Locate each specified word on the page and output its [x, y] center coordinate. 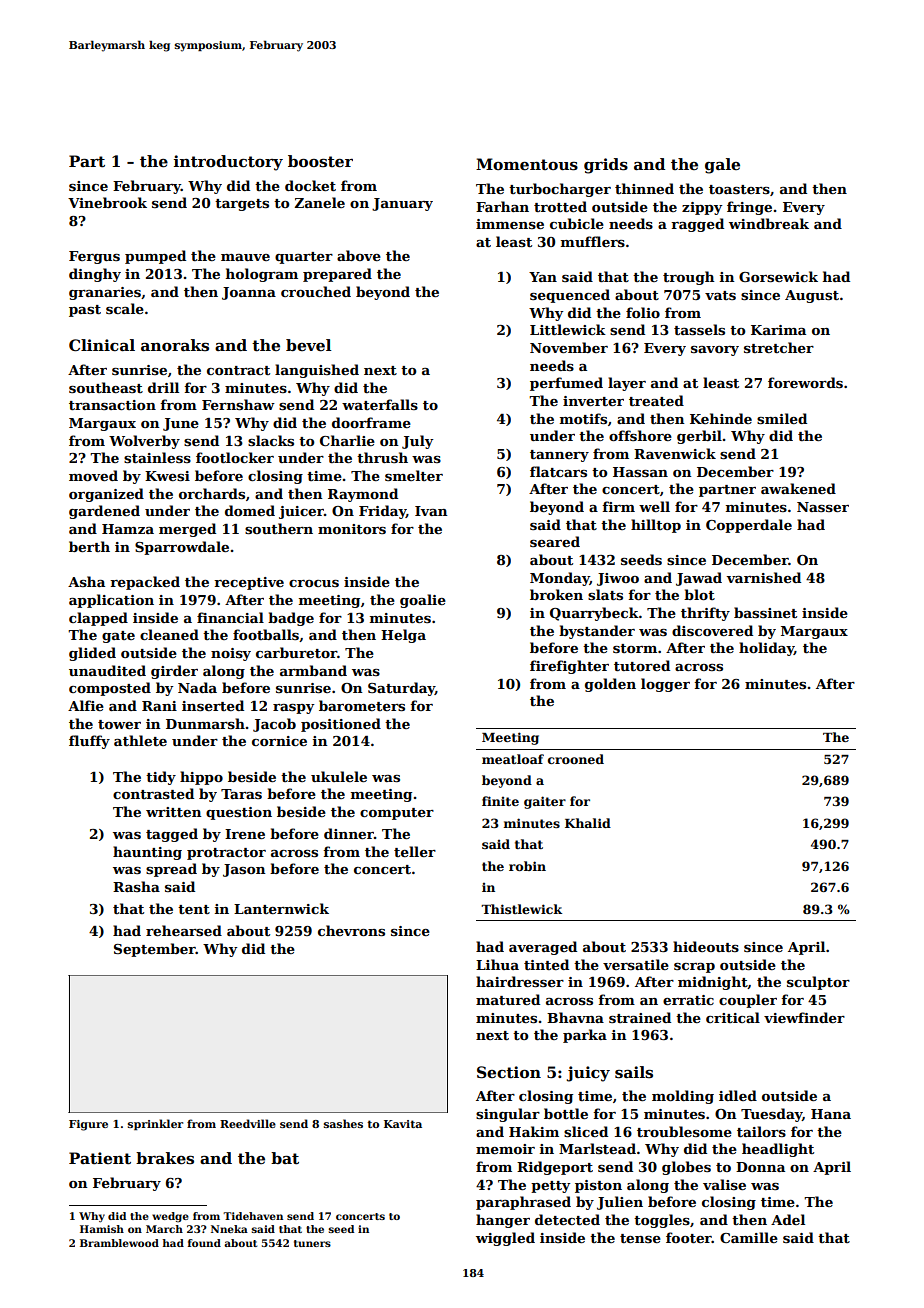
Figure [88, 1125]
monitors [352, 529]
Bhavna [575, 1017]
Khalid [588, 823]
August [812, 296]
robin [527, 866]
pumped [155, 257]
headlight [778, 1150]
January [402, 204]
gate [118, 637]
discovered [712, 630]
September [155, 950]
